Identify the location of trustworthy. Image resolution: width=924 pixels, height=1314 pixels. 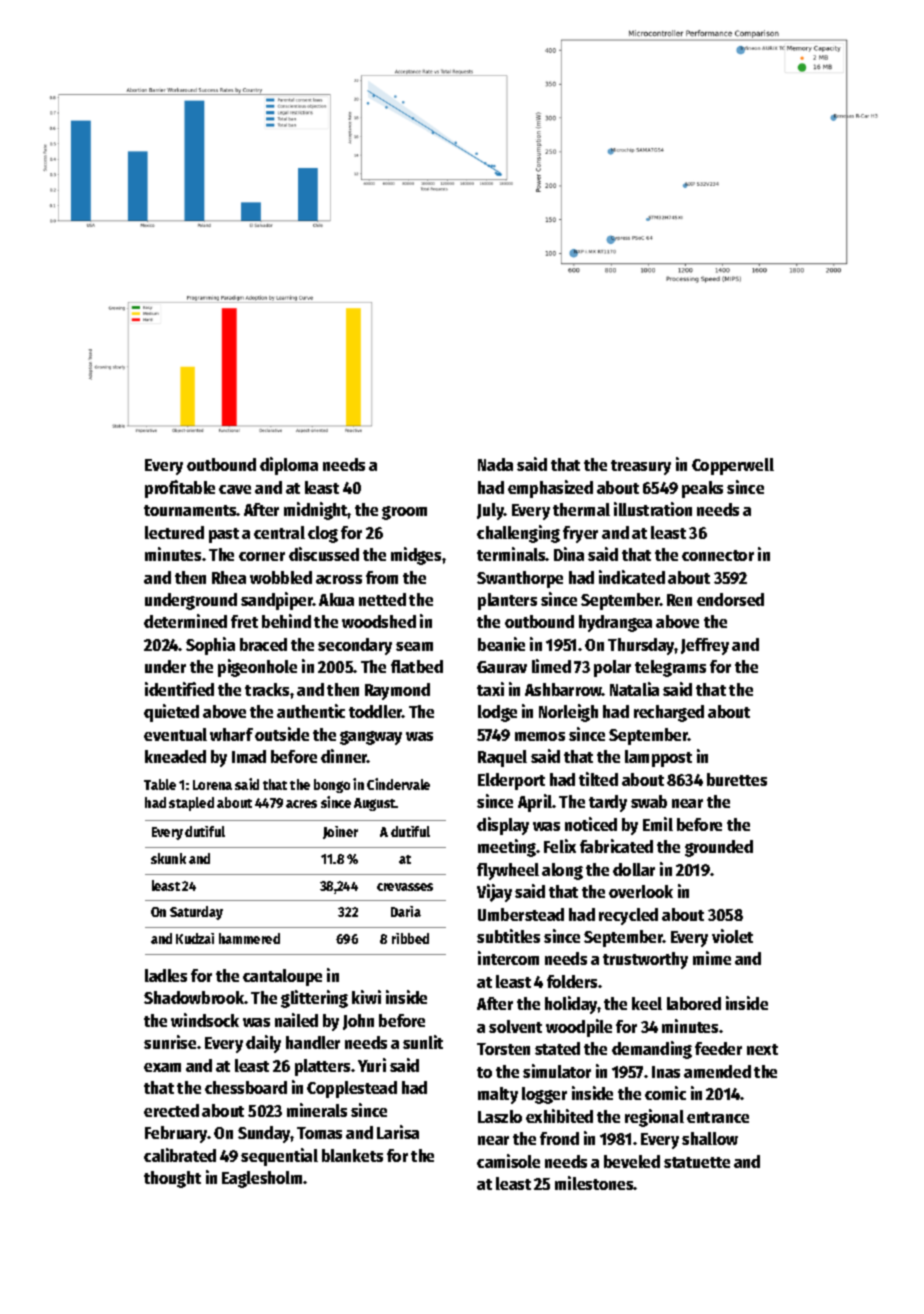
(645, 960).
